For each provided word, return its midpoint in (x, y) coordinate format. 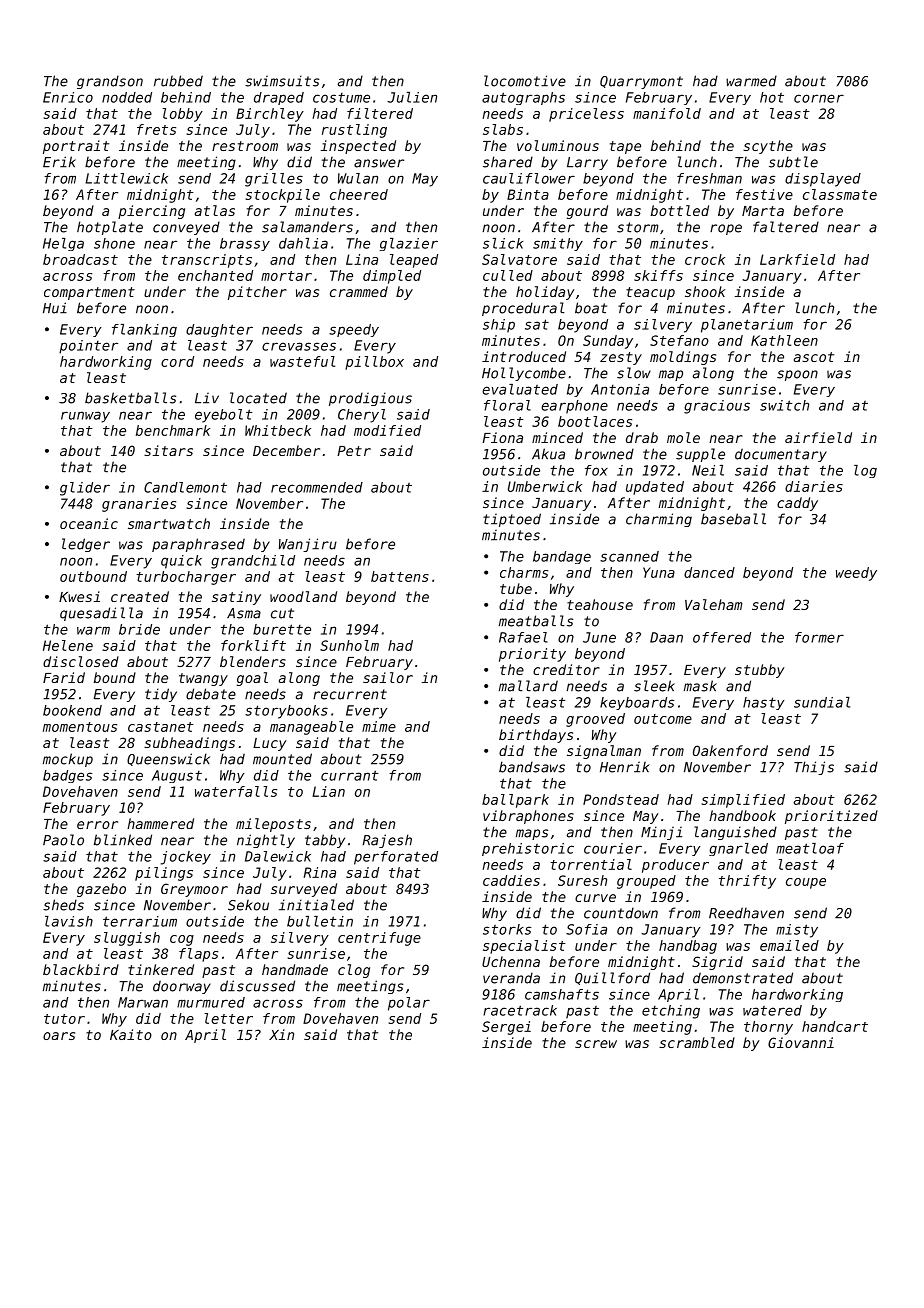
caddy (797, 504)
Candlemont (185, 487)
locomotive (525, 81)
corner (819, 98)
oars (59, 1036)
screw (596, 1044)
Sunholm (349, 645)
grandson (110, 82)
